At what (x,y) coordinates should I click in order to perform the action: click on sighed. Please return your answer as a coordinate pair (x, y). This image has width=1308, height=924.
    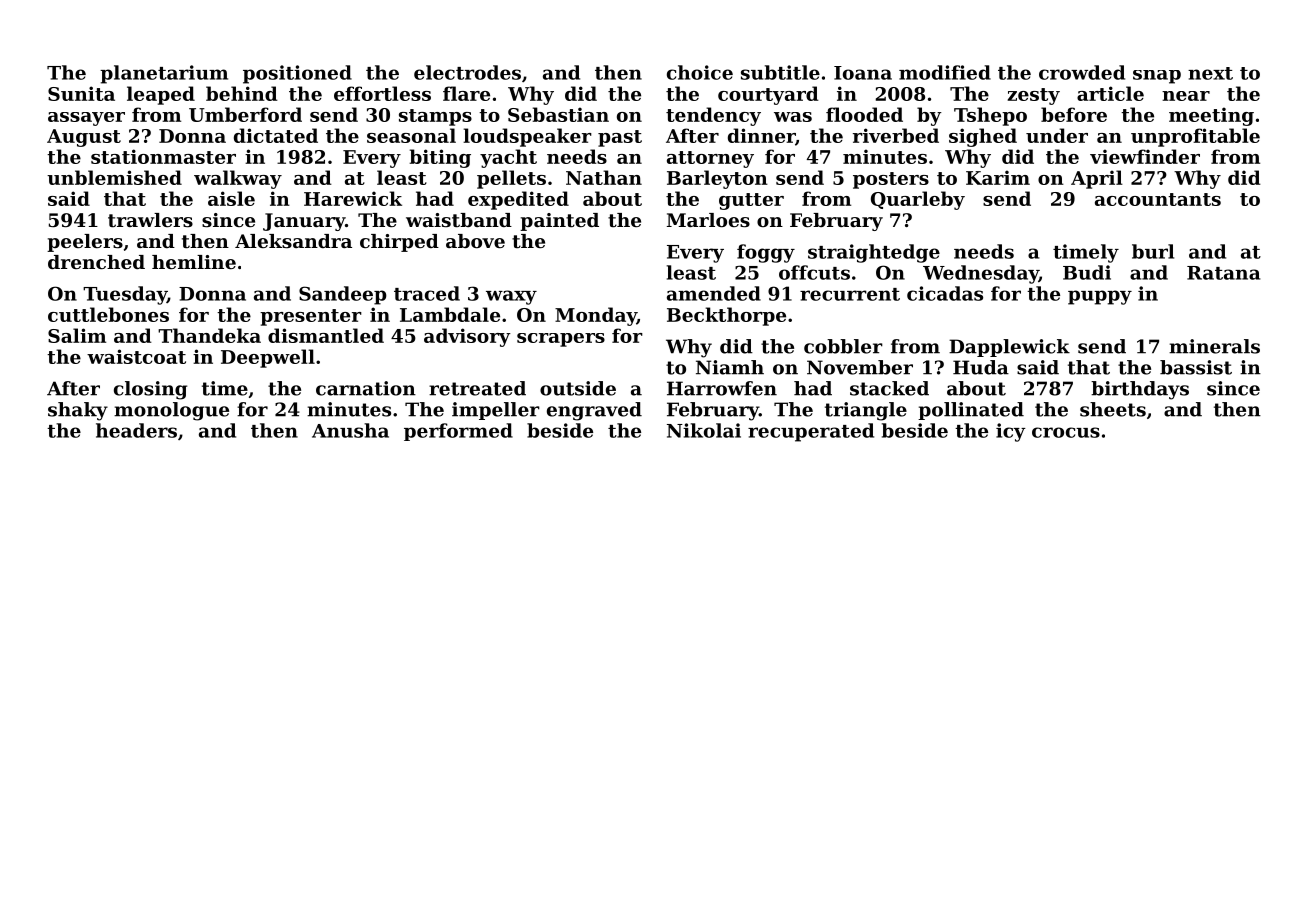
    Looking at the image, I should click on (983, 137).
